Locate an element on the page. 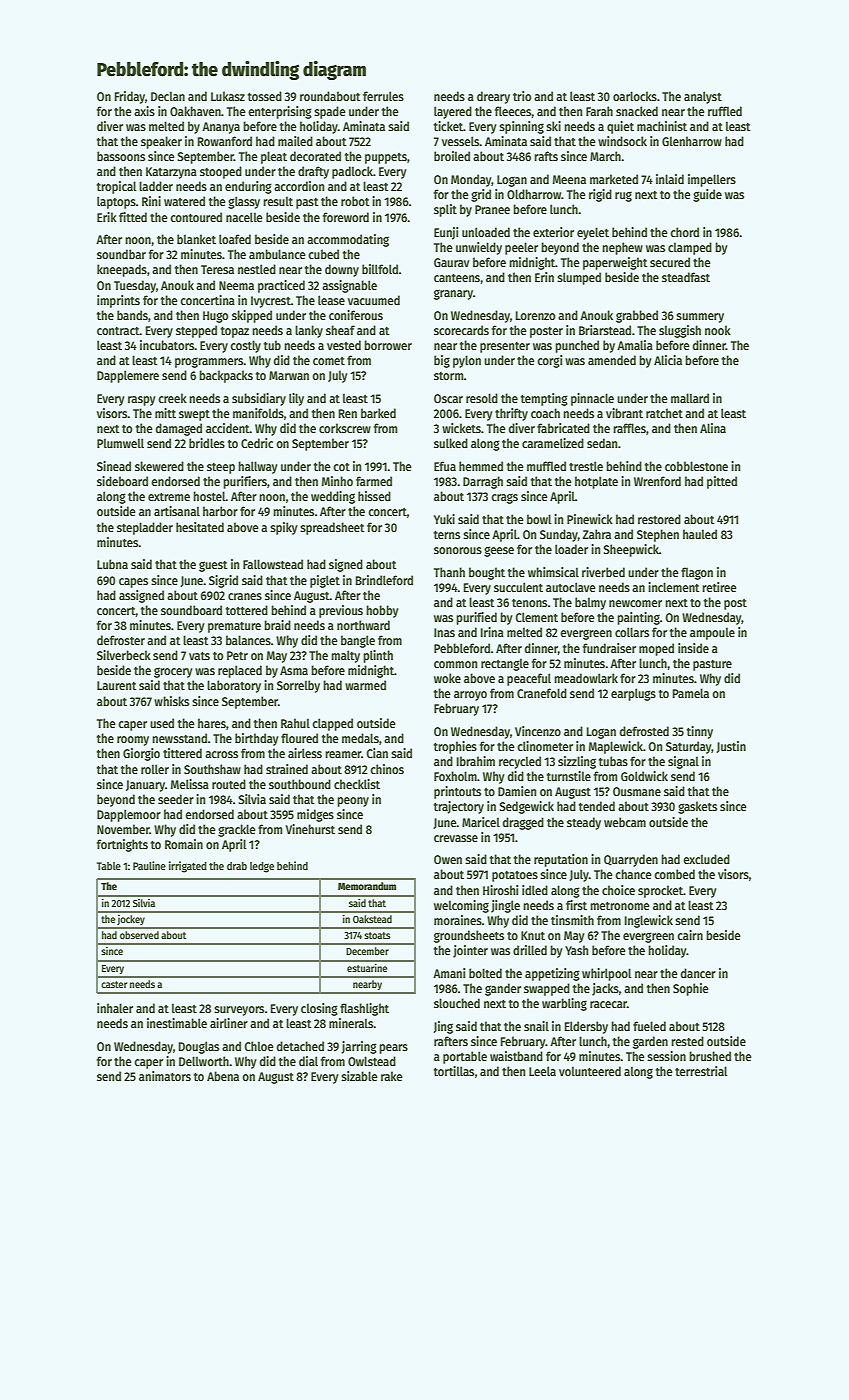 This document has height=1400, width=849. Ananya is located at coordinates (221, 128).
